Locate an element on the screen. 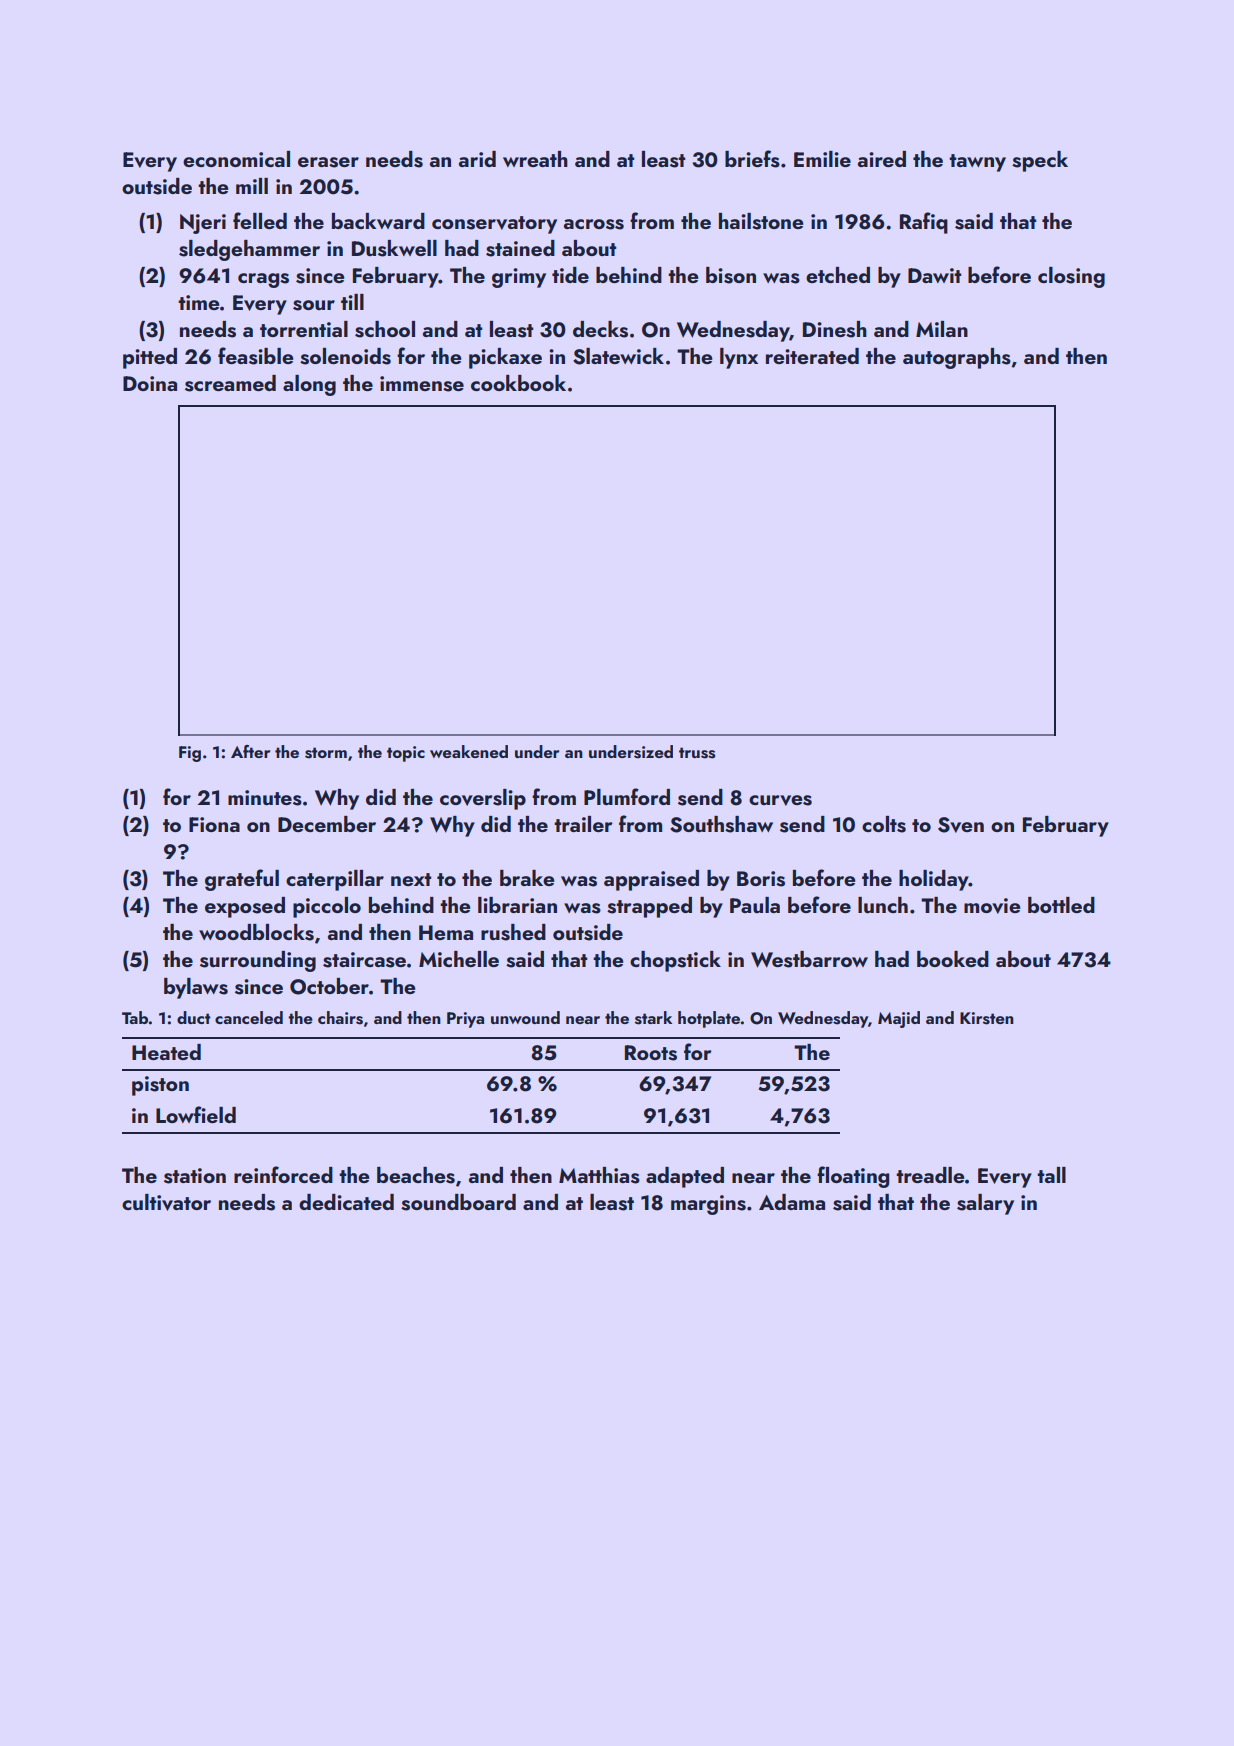 The image size is (1234, 1746). woodblocks is located at coordinates (256, 932).
